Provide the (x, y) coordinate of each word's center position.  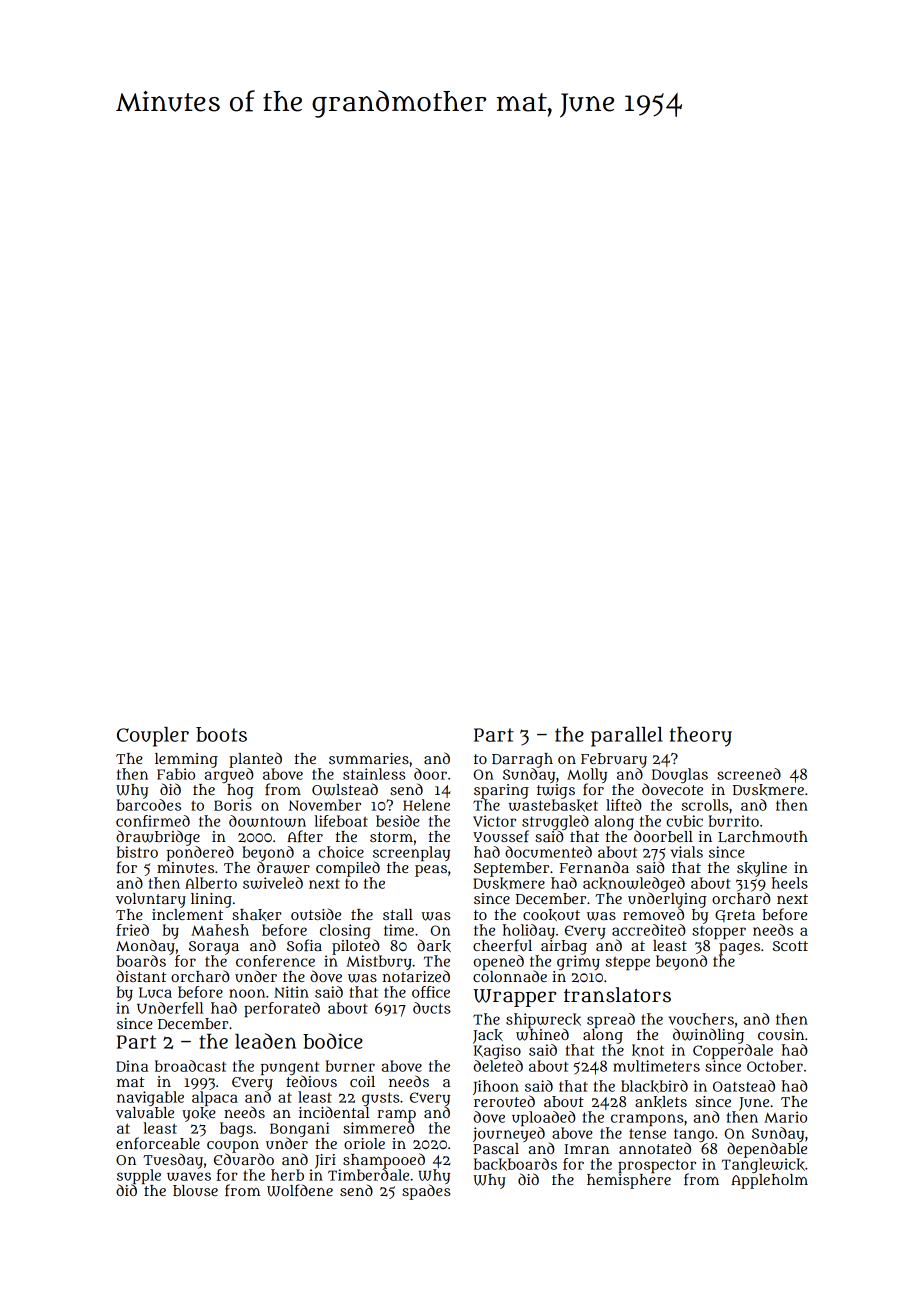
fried (132, 930)
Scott (790, 946)
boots (221, 734)
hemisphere (629, 1181)
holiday (529, 931)
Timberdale (368, 1175)
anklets (661, 1102)
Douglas (680, 775)
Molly (587, 775)
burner (350, 1066)
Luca (155, 992)
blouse (195, 1190)
